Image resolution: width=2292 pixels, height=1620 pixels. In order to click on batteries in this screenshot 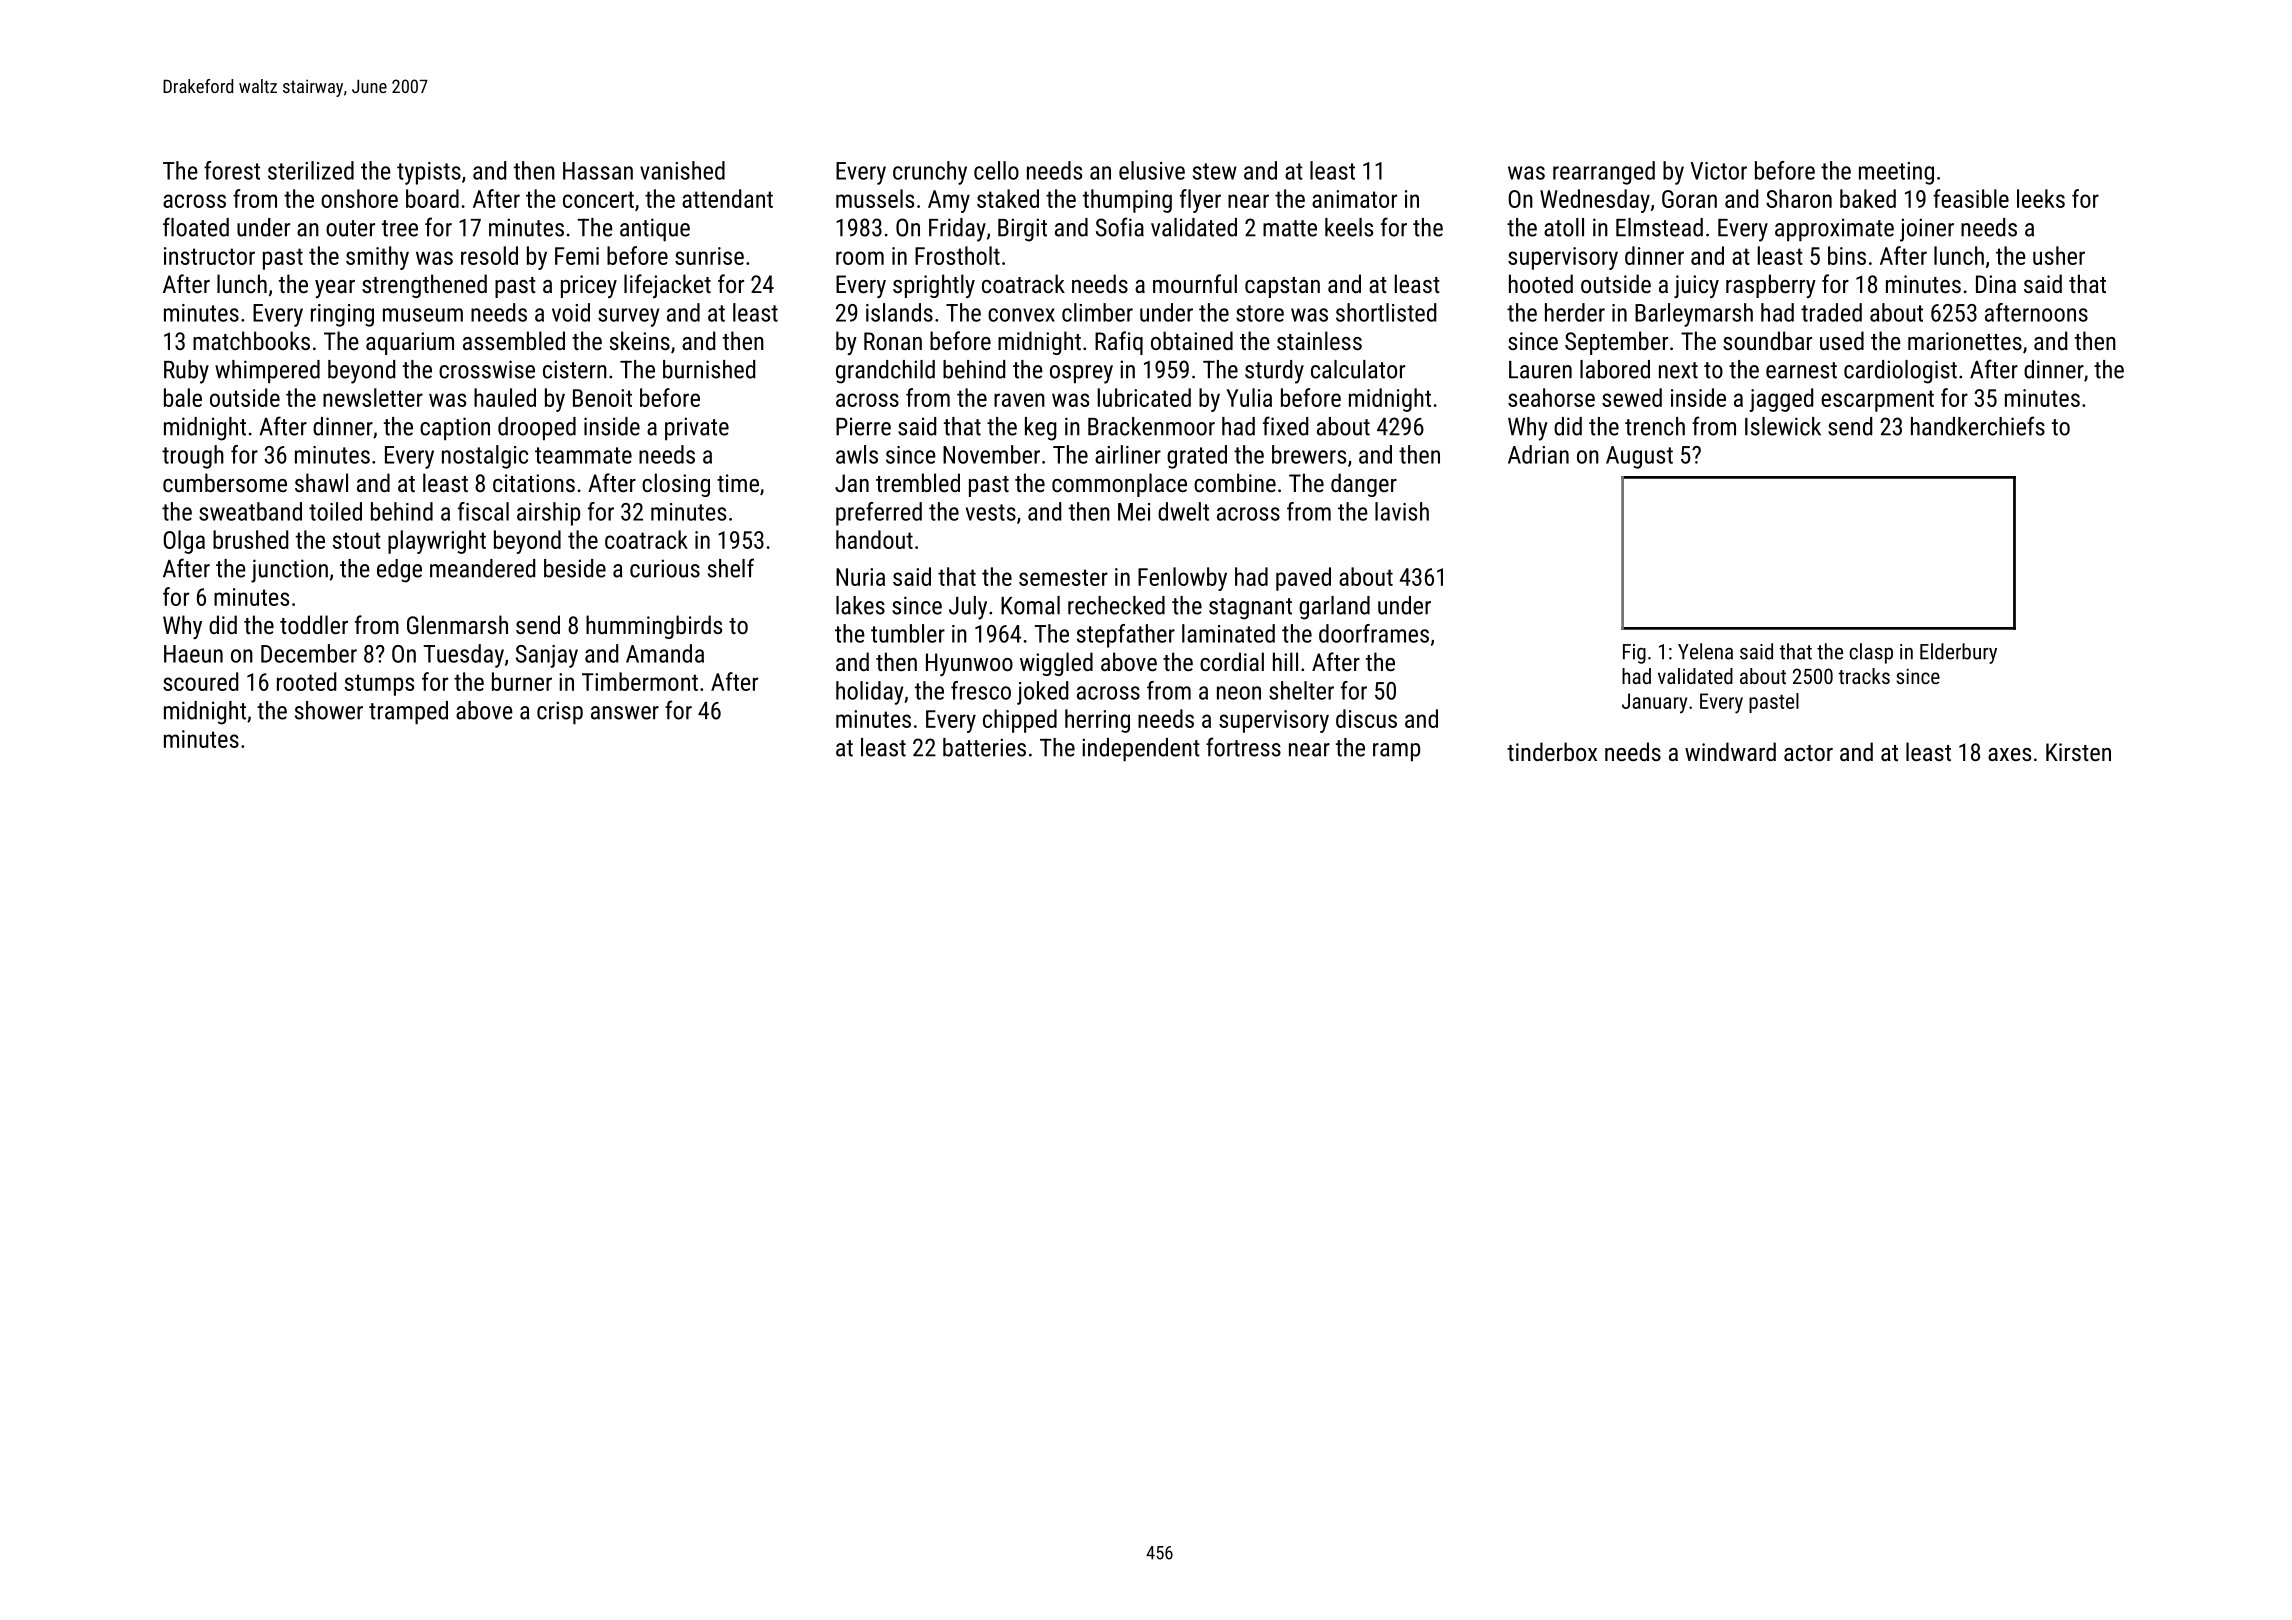, I will do `click(984, 747)`.
